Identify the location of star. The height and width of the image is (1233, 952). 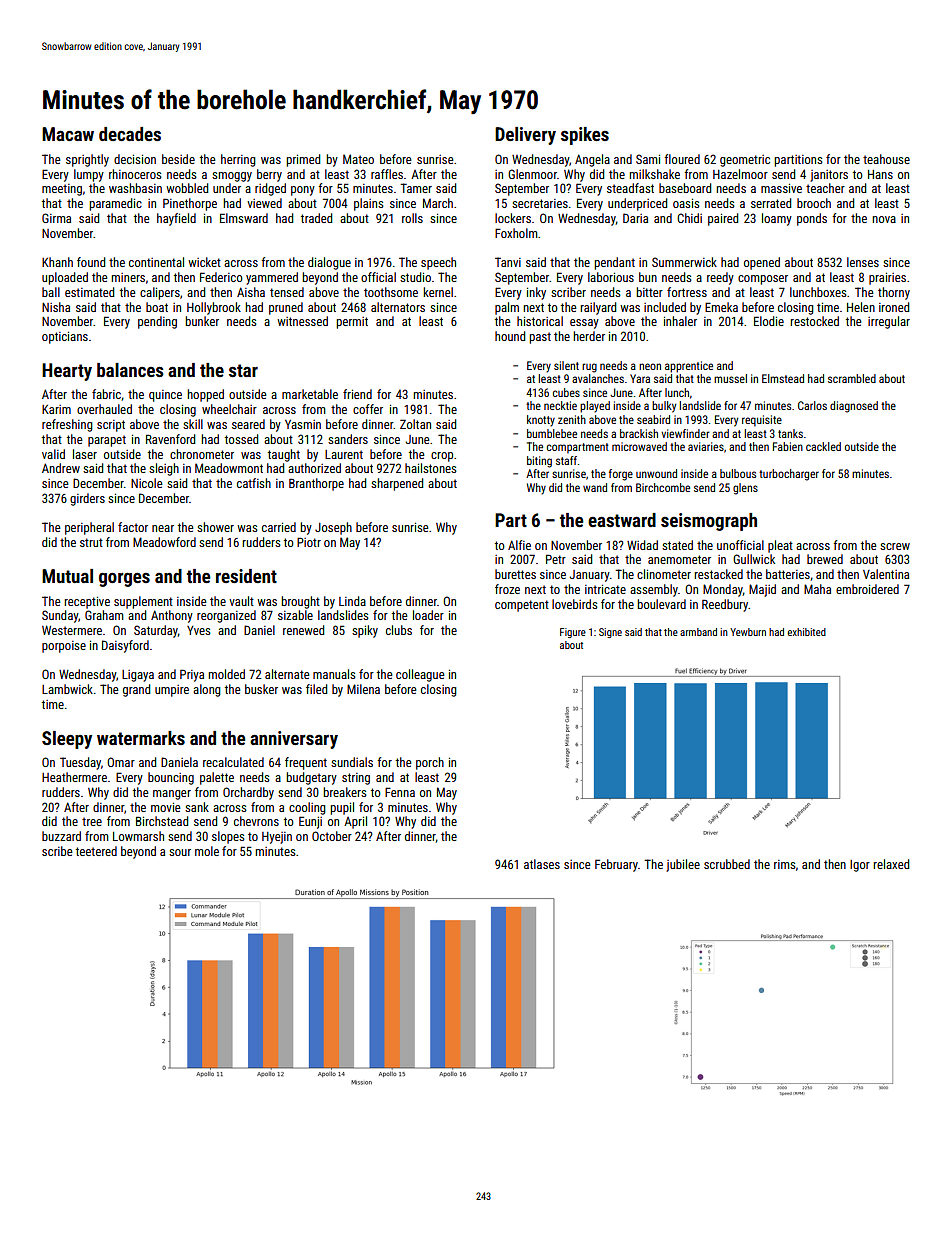
(243, 370).
